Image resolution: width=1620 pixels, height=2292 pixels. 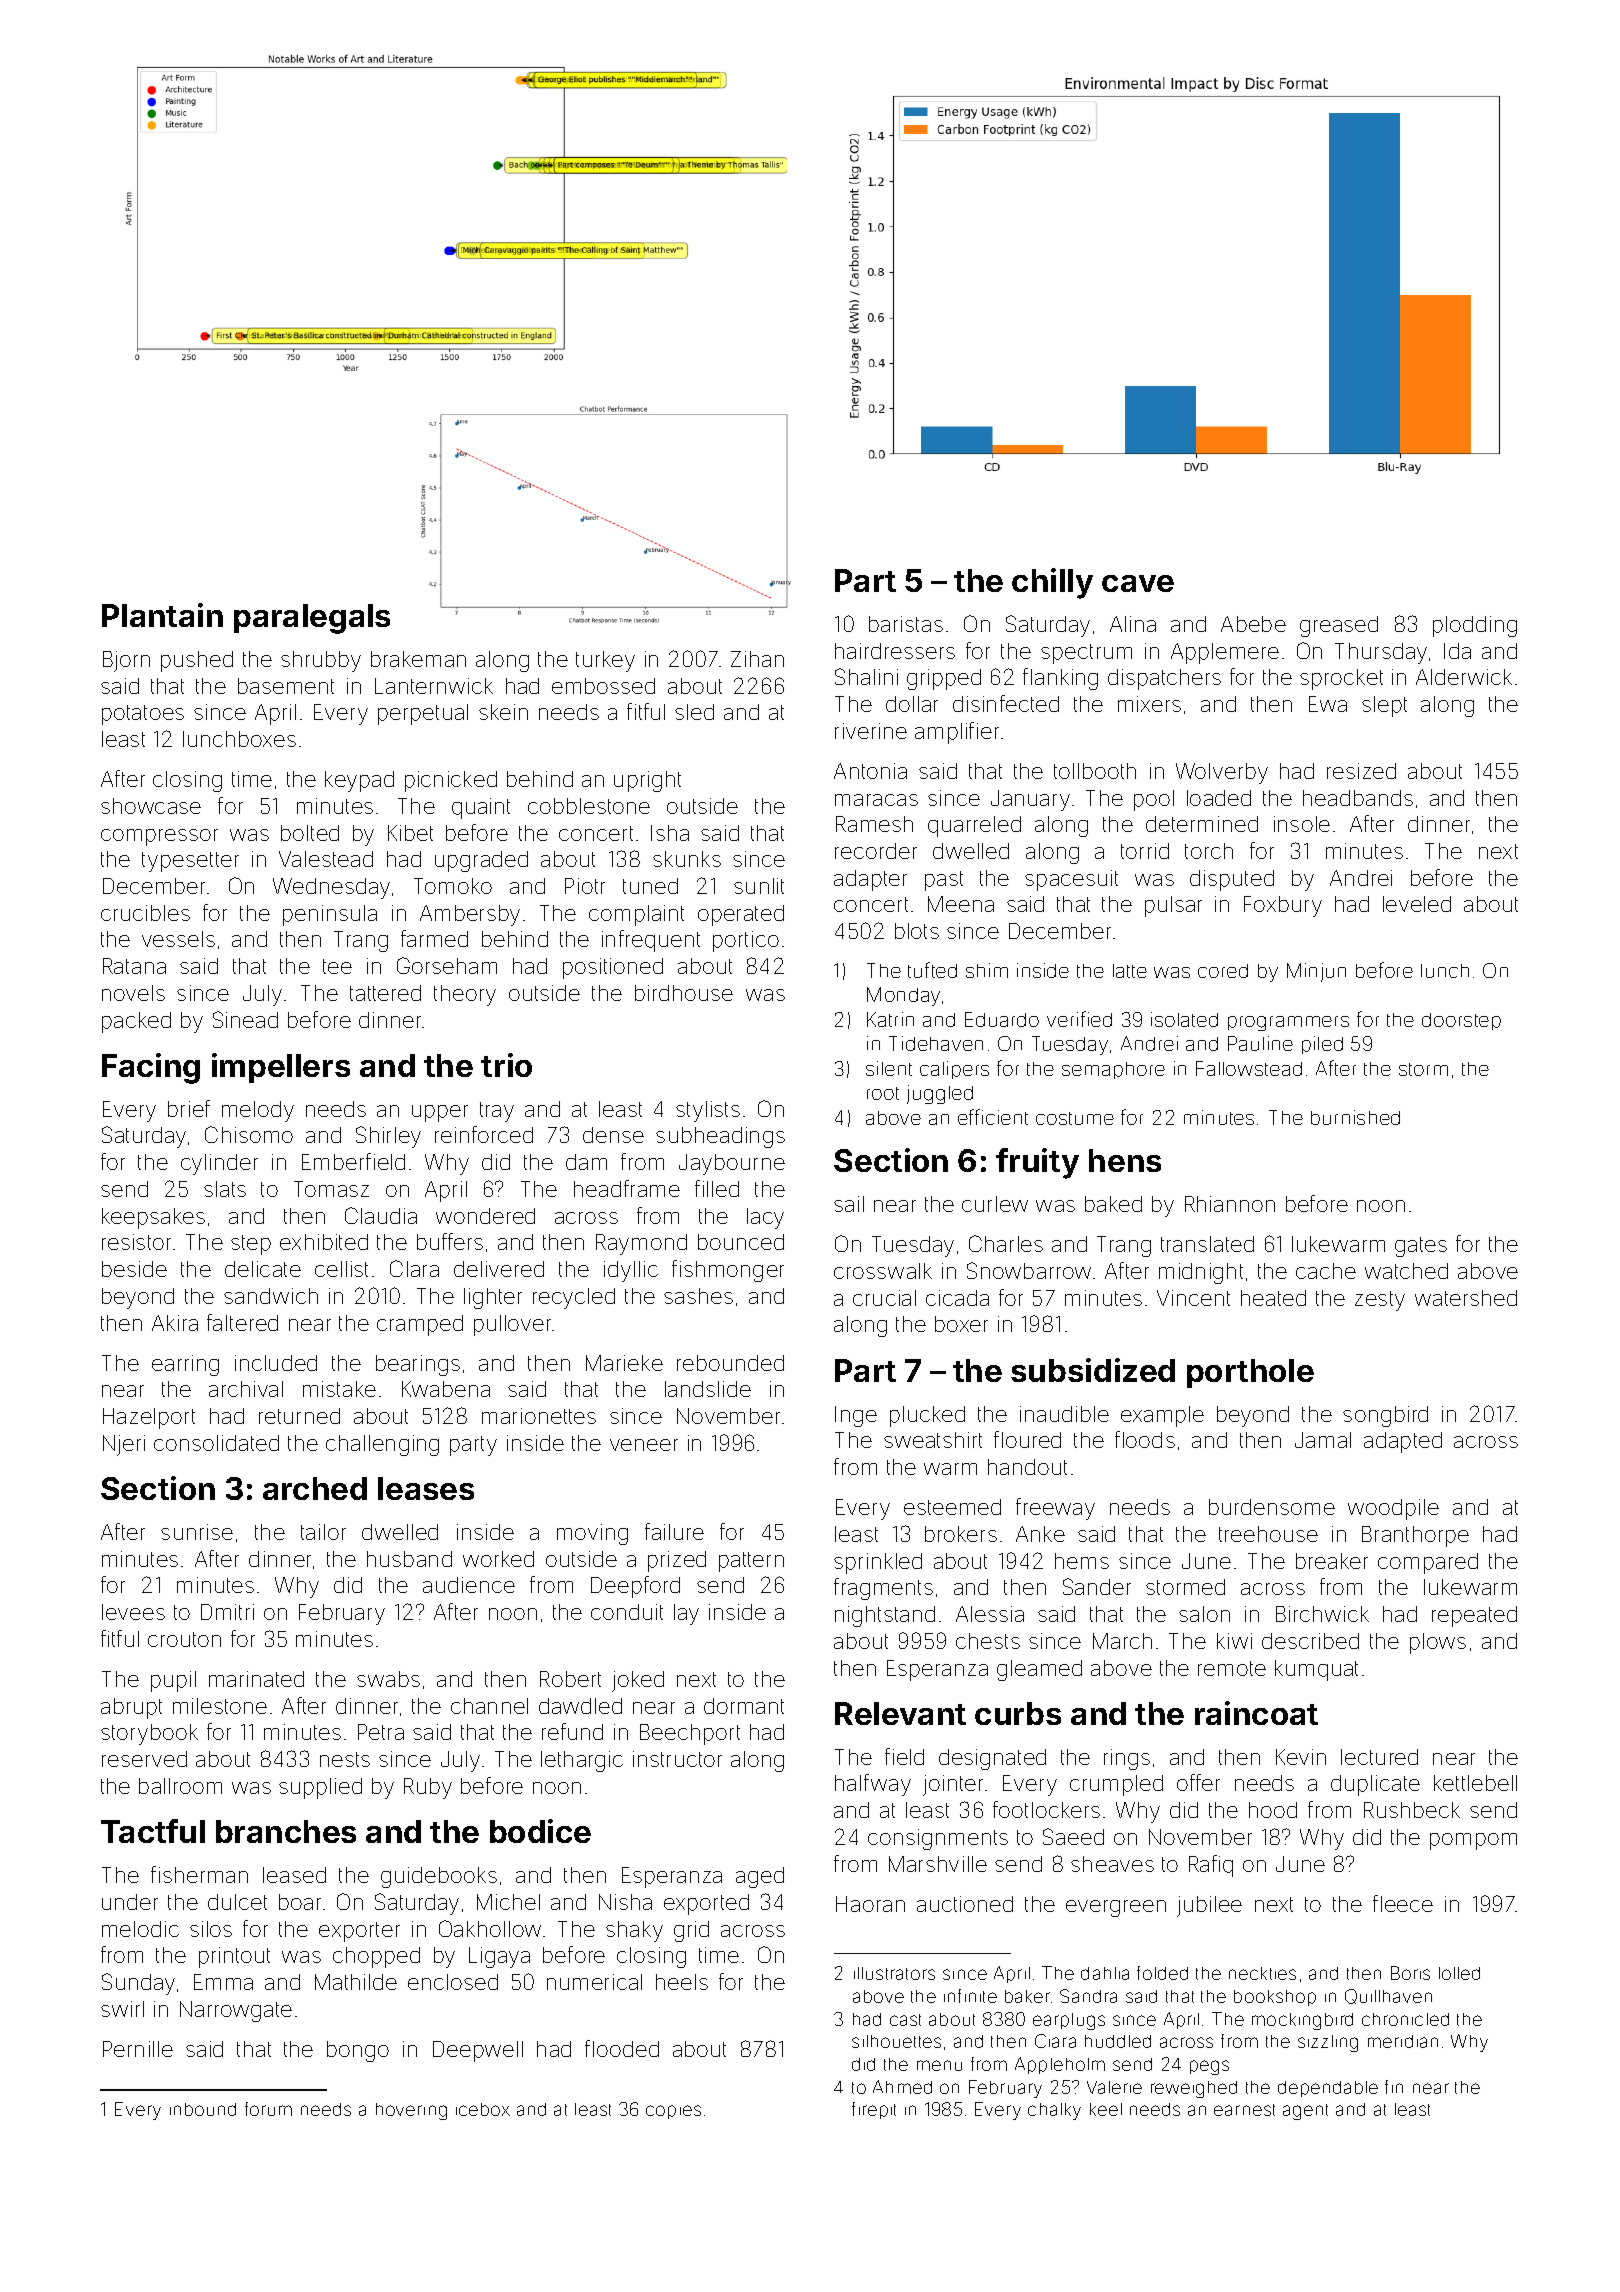 What do you see at coordinates (1138, 583) in the screenshot?
I see `cave` at bounding box center [1138, 583].
